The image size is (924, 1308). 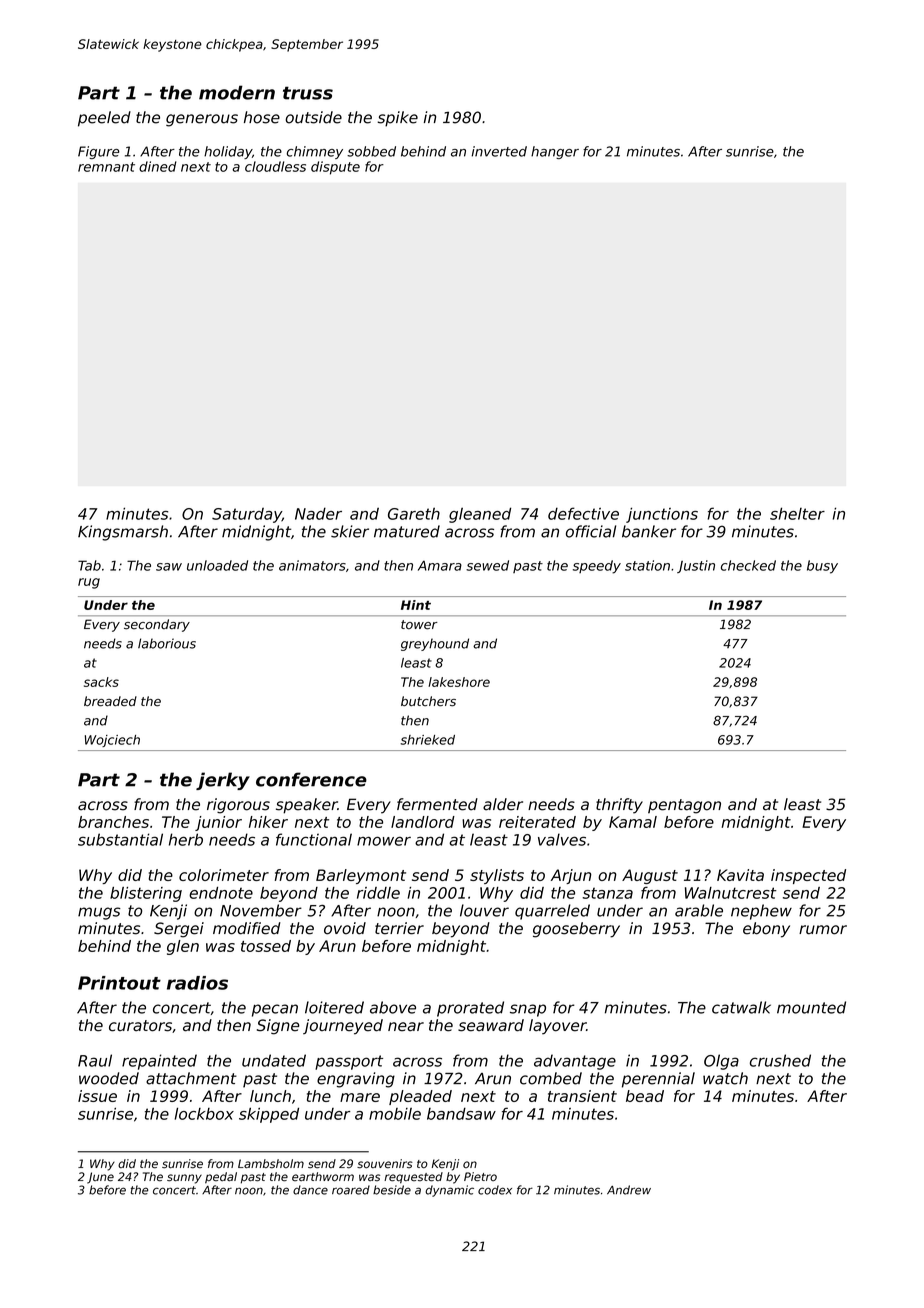 I want to click on truss, so click(x=308, y=93).
